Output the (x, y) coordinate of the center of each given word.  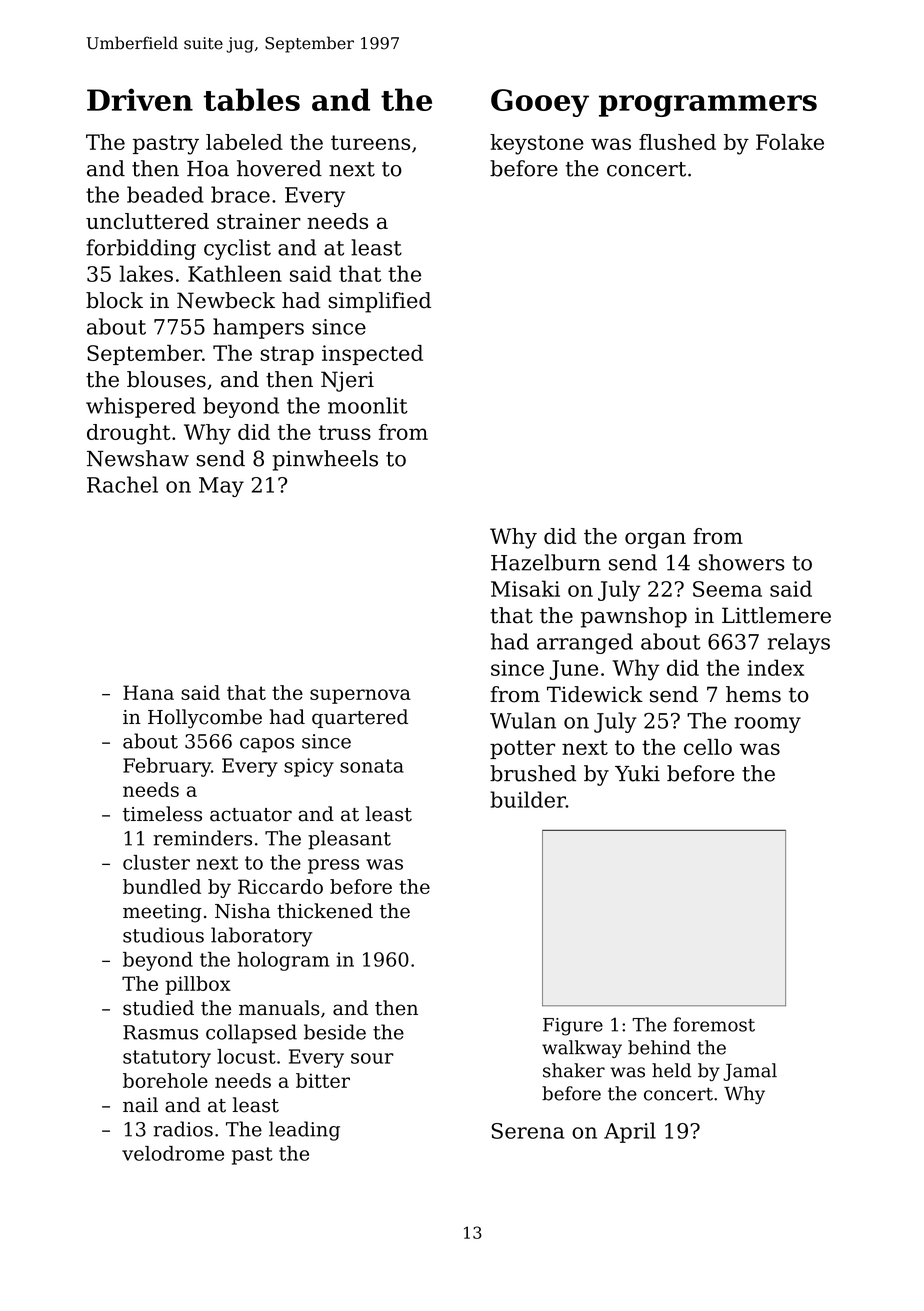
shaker (574, 1070)
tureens (370, 142)
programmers (708, 106)
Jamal (750, 1072)
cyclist (237, 249)
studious (163, 935)
